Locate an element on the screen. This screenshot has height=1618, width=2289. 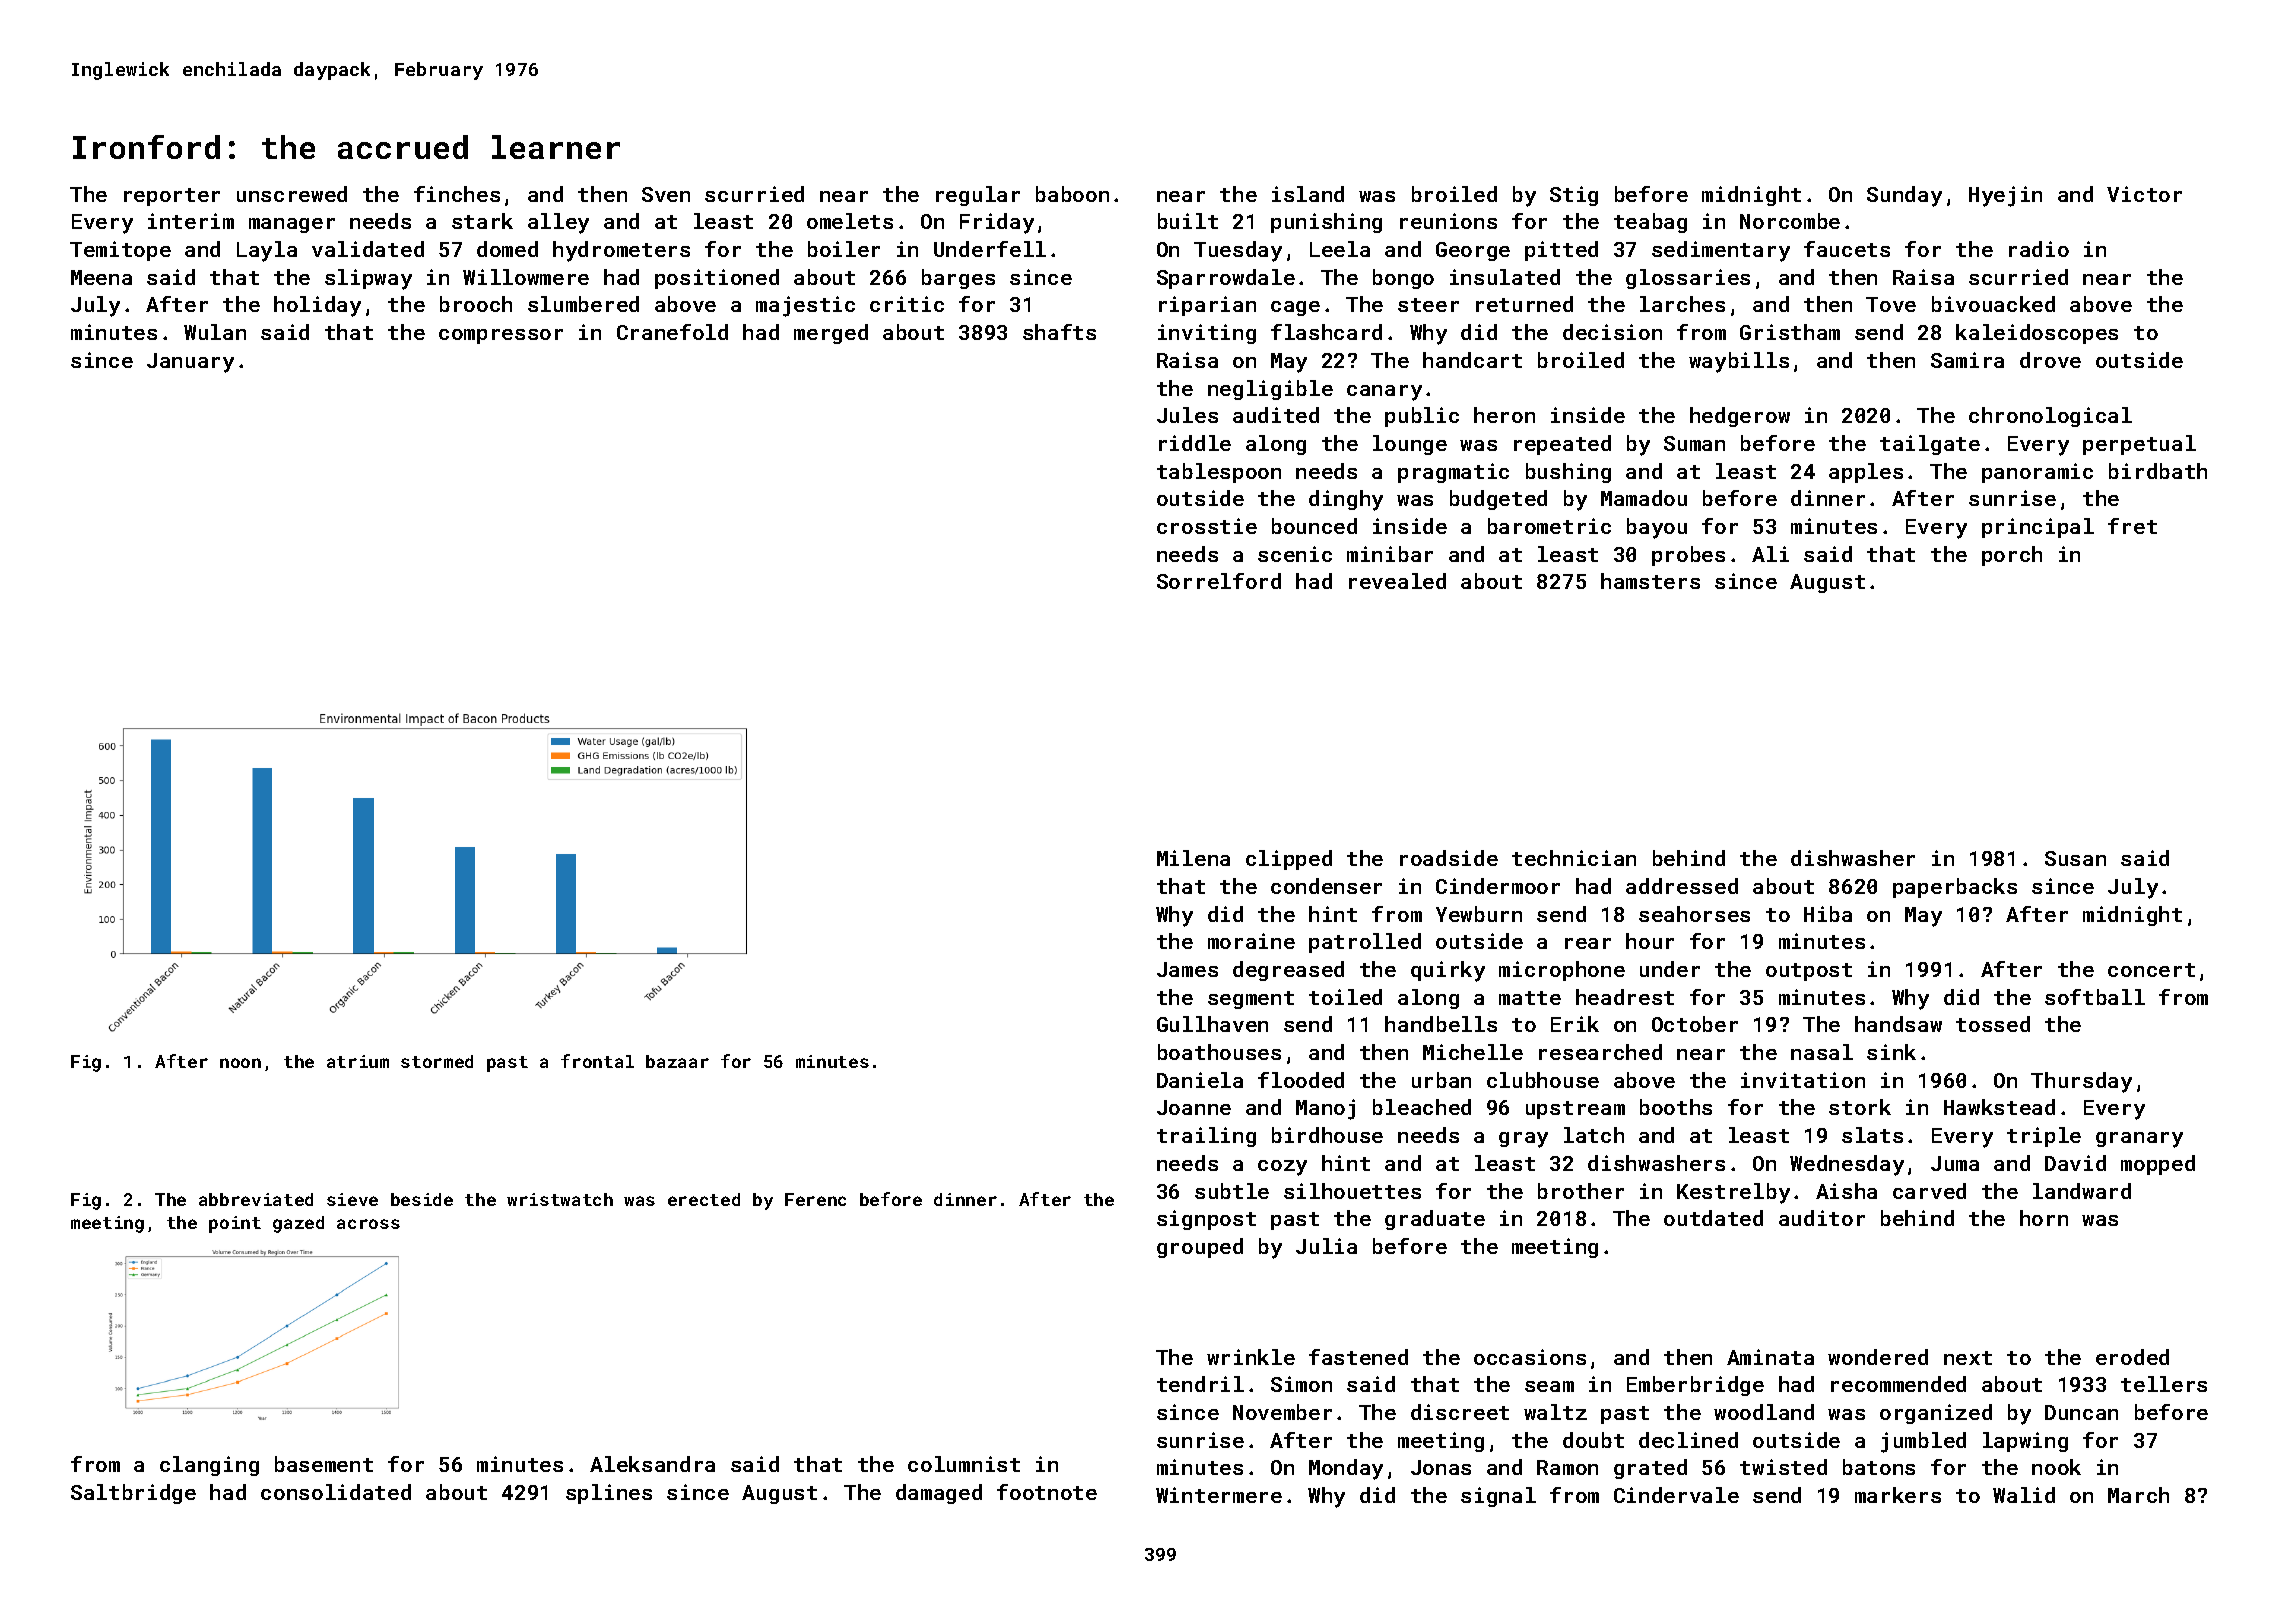
porch is located at coordinates (2012, 556).
